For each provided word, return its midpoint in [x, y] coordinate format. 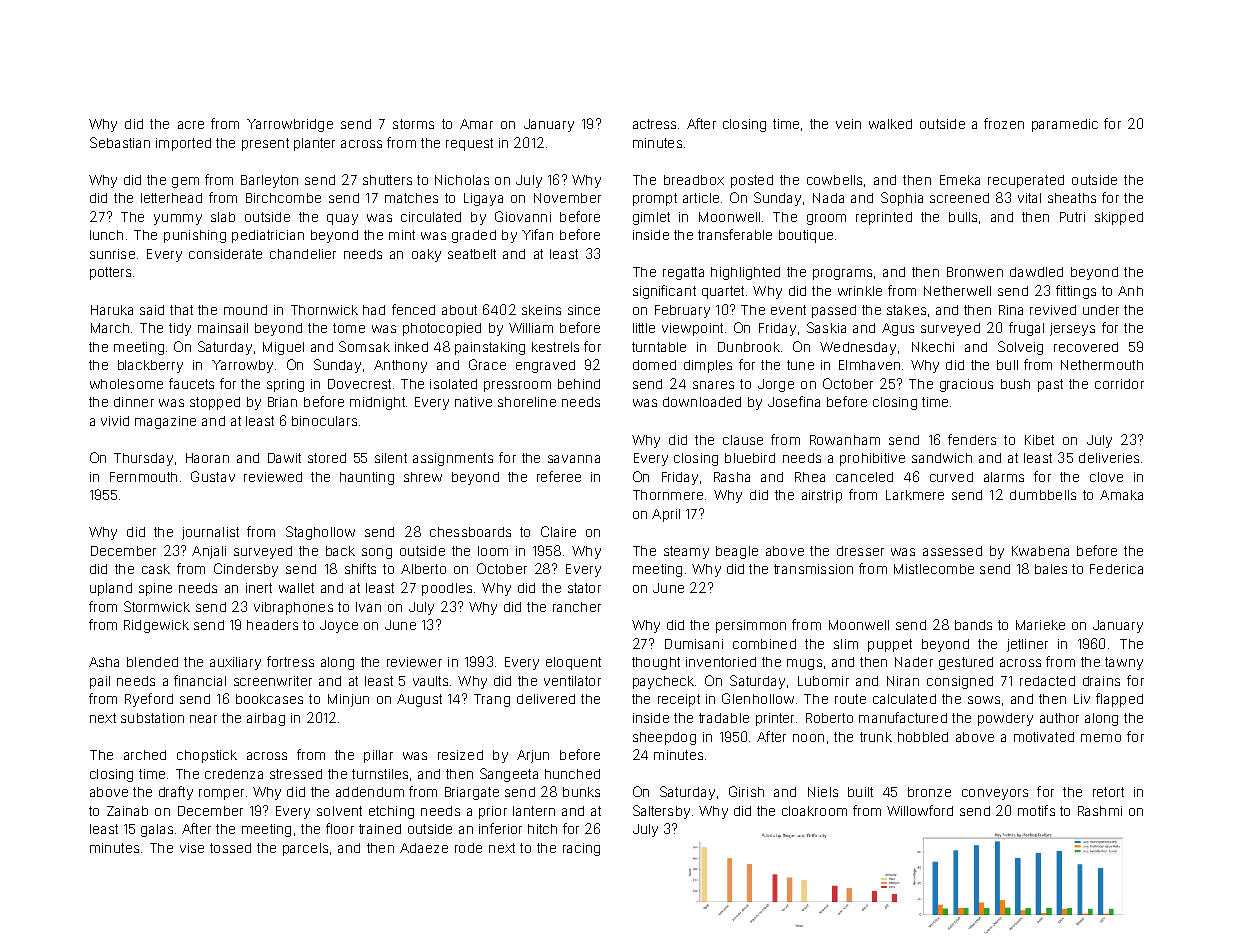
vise [192, 848]
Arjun [533, 756]
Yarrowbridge [290, 125]
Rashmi [1100, 811]
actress [654, 124]
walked [890, 124]
